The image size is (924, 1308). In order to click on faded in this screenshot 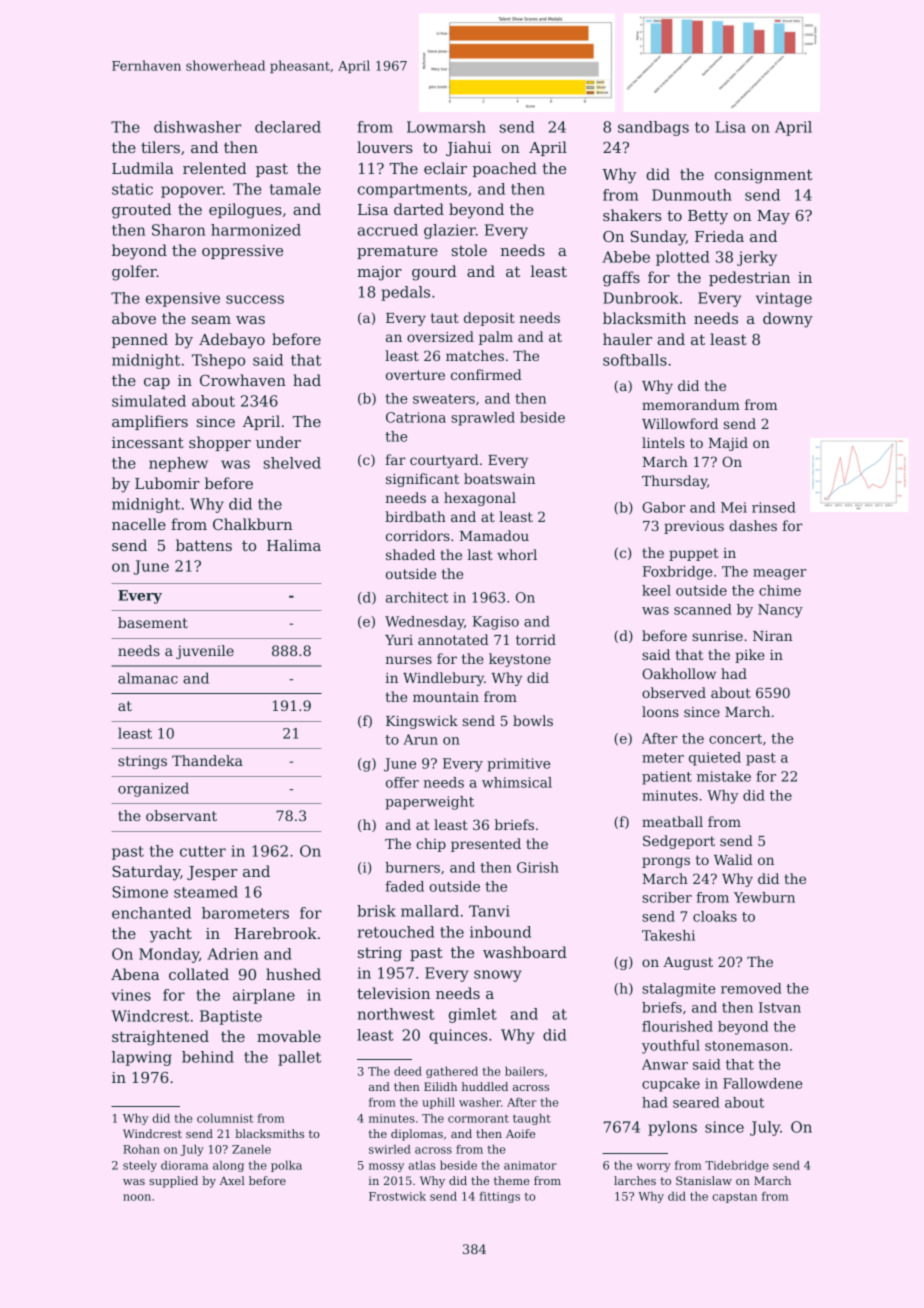, I will do `click(404, 886)`.
